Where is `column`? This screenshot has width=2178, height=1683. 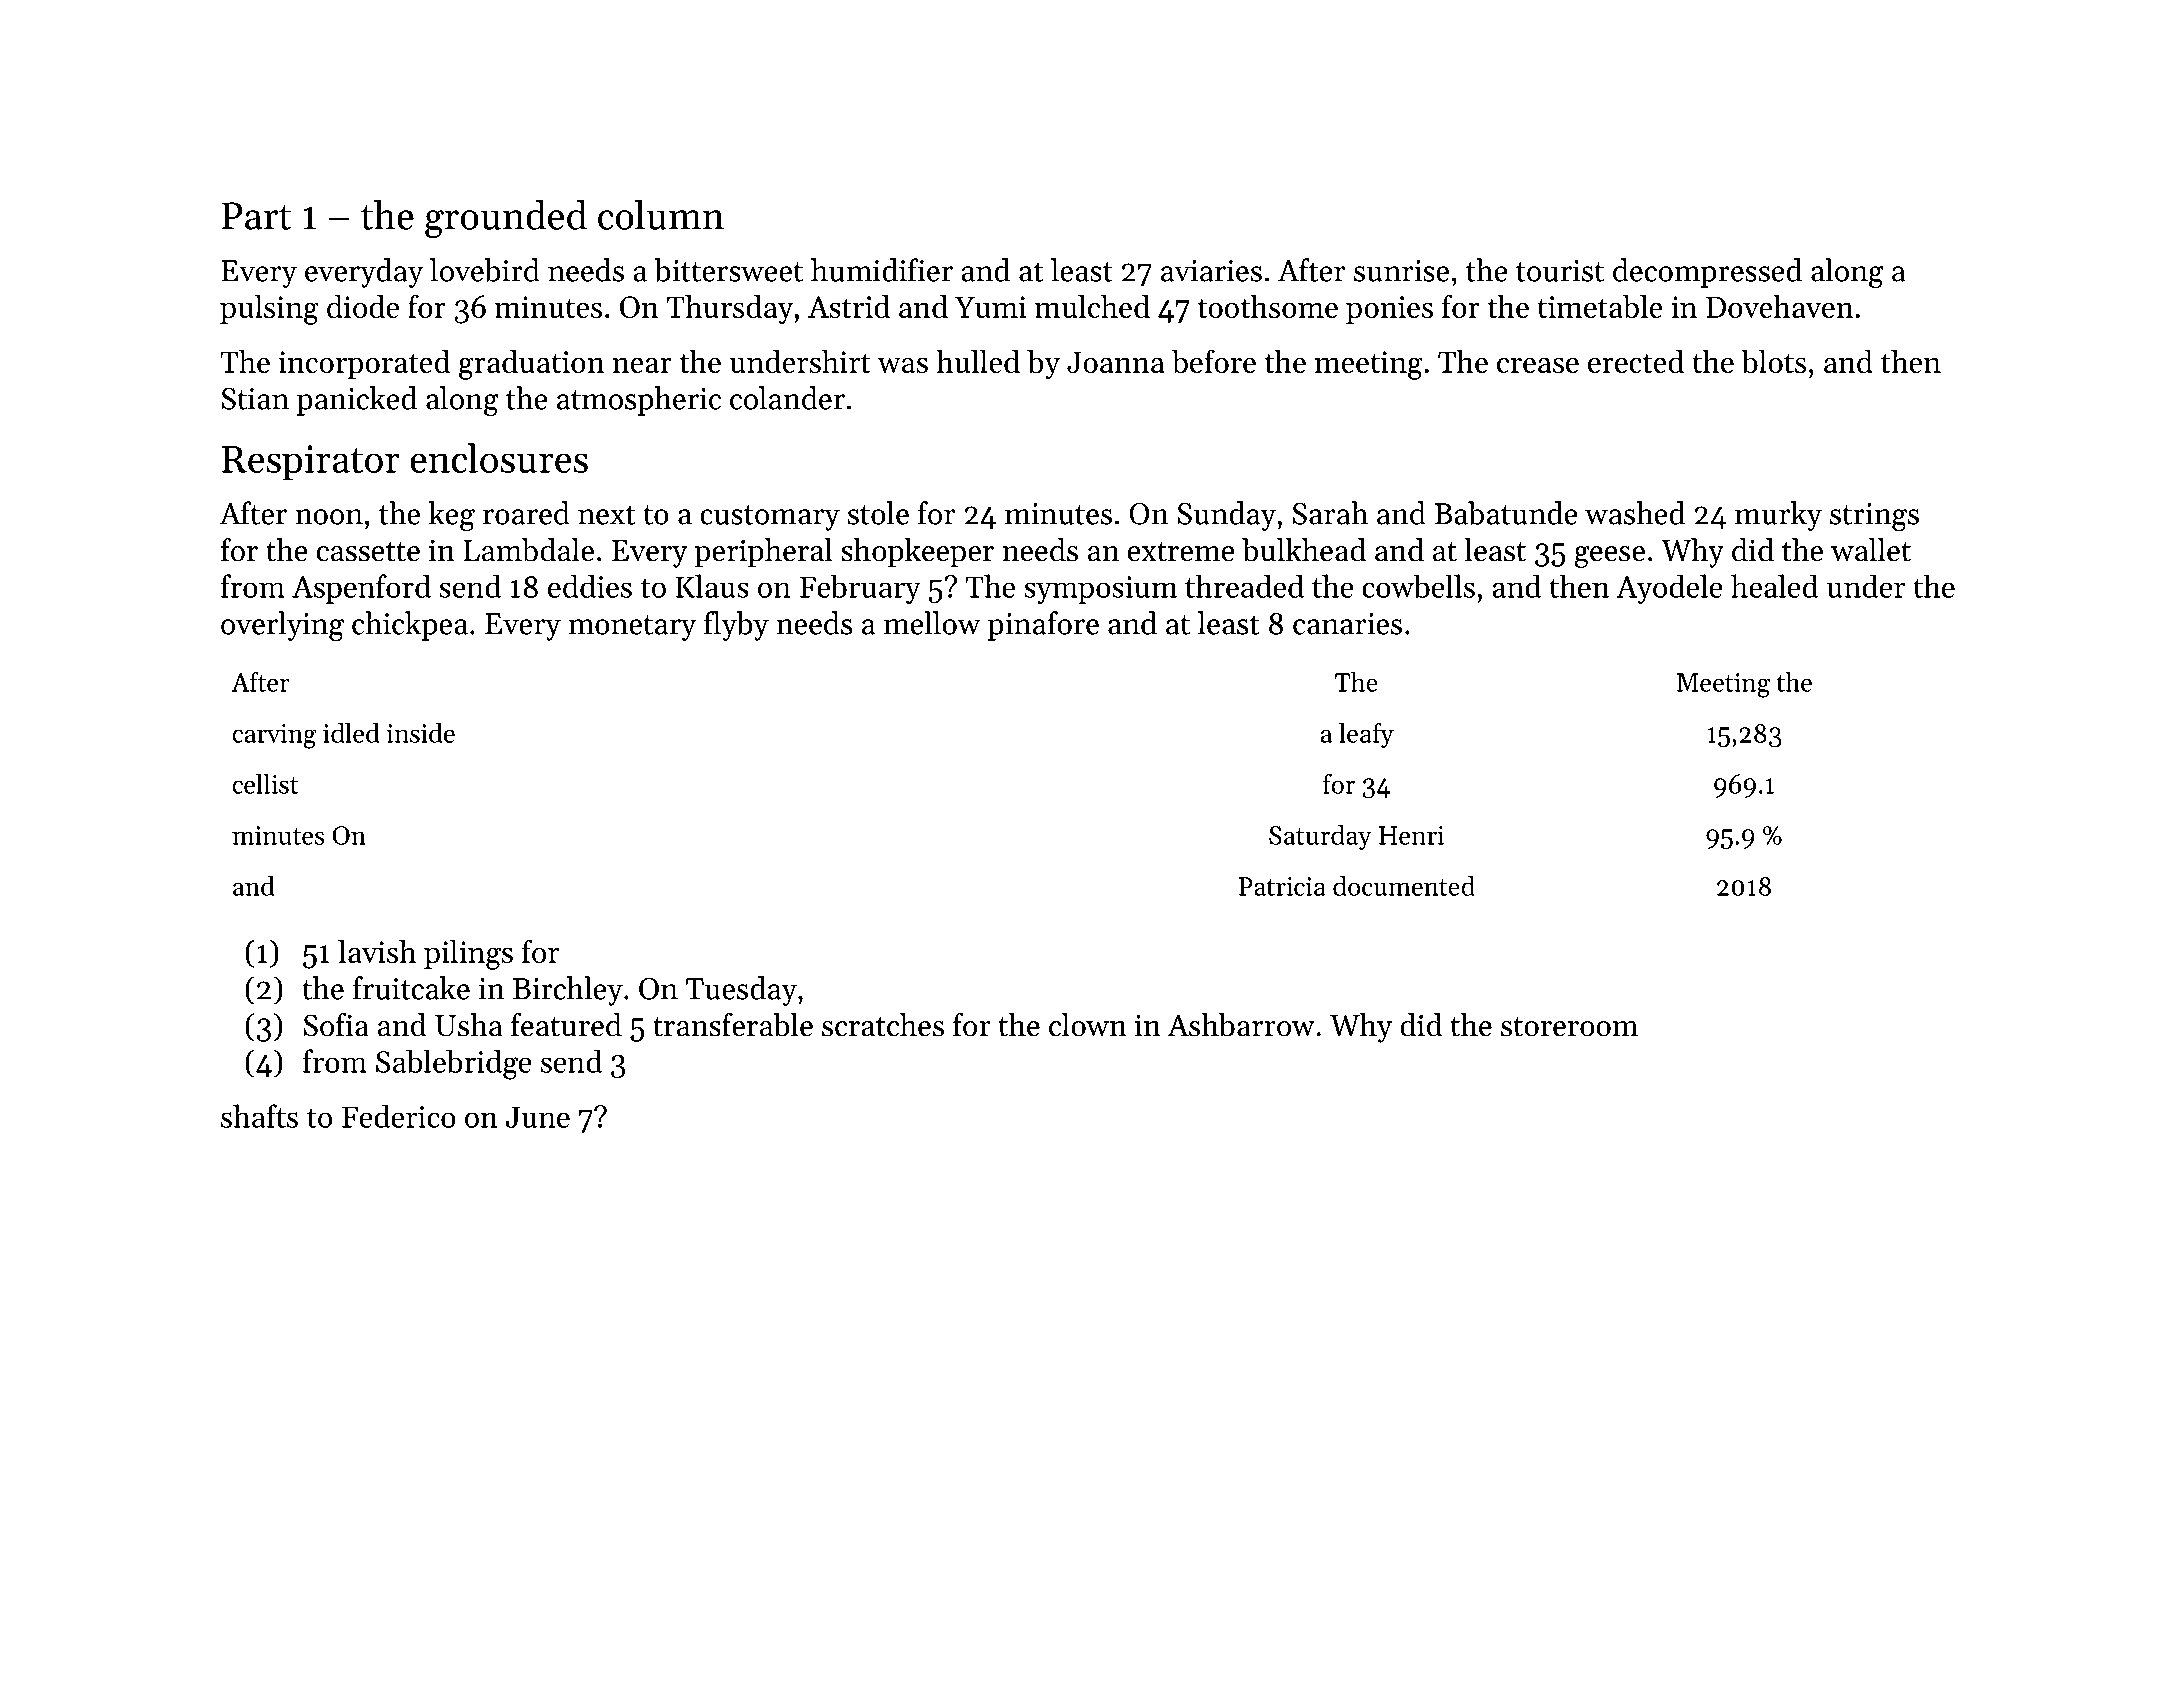 column is located at coordinates (661, 215).
